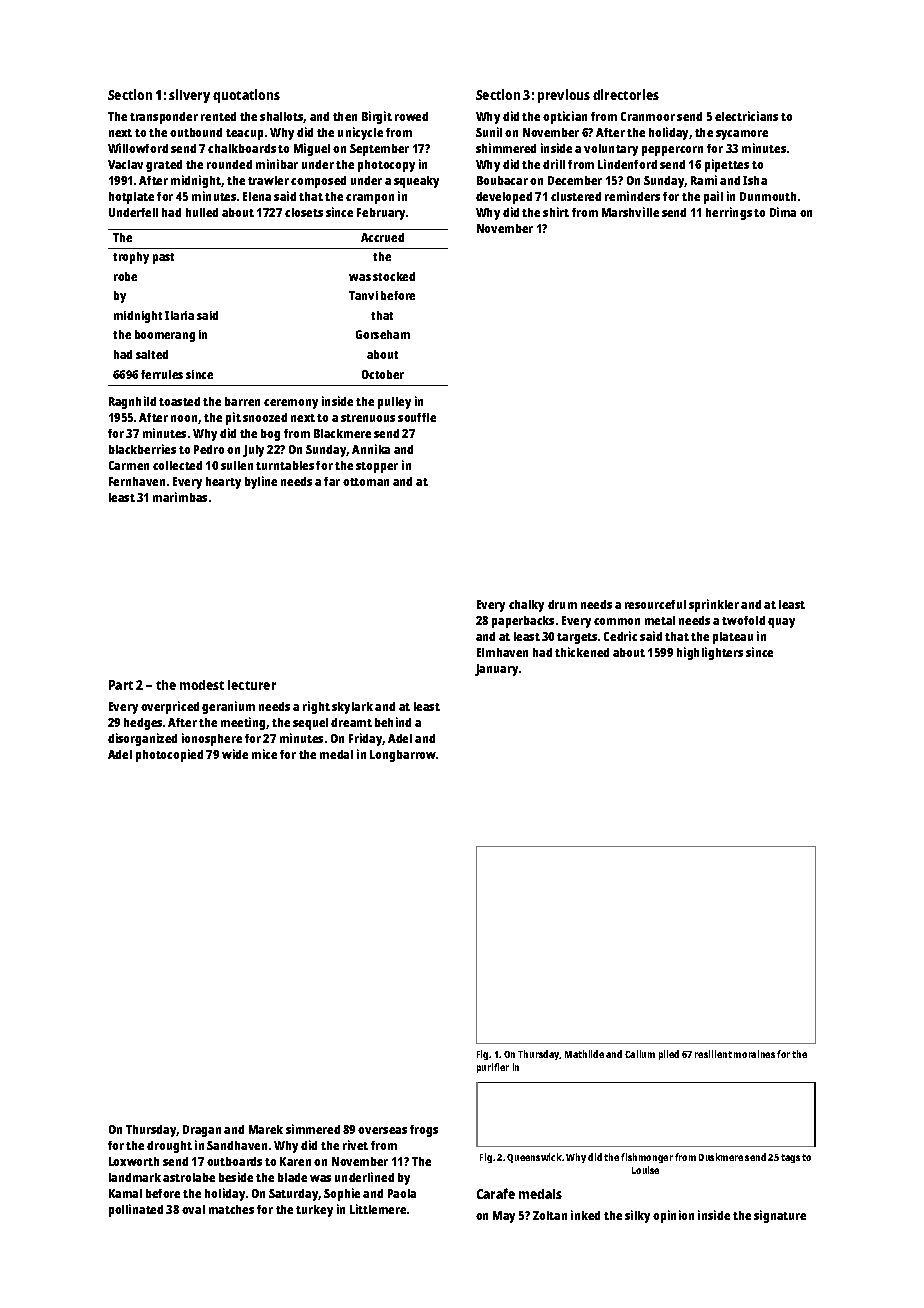 The image size is (924, 1308). I want to click on herrings, so click(729, 213).
